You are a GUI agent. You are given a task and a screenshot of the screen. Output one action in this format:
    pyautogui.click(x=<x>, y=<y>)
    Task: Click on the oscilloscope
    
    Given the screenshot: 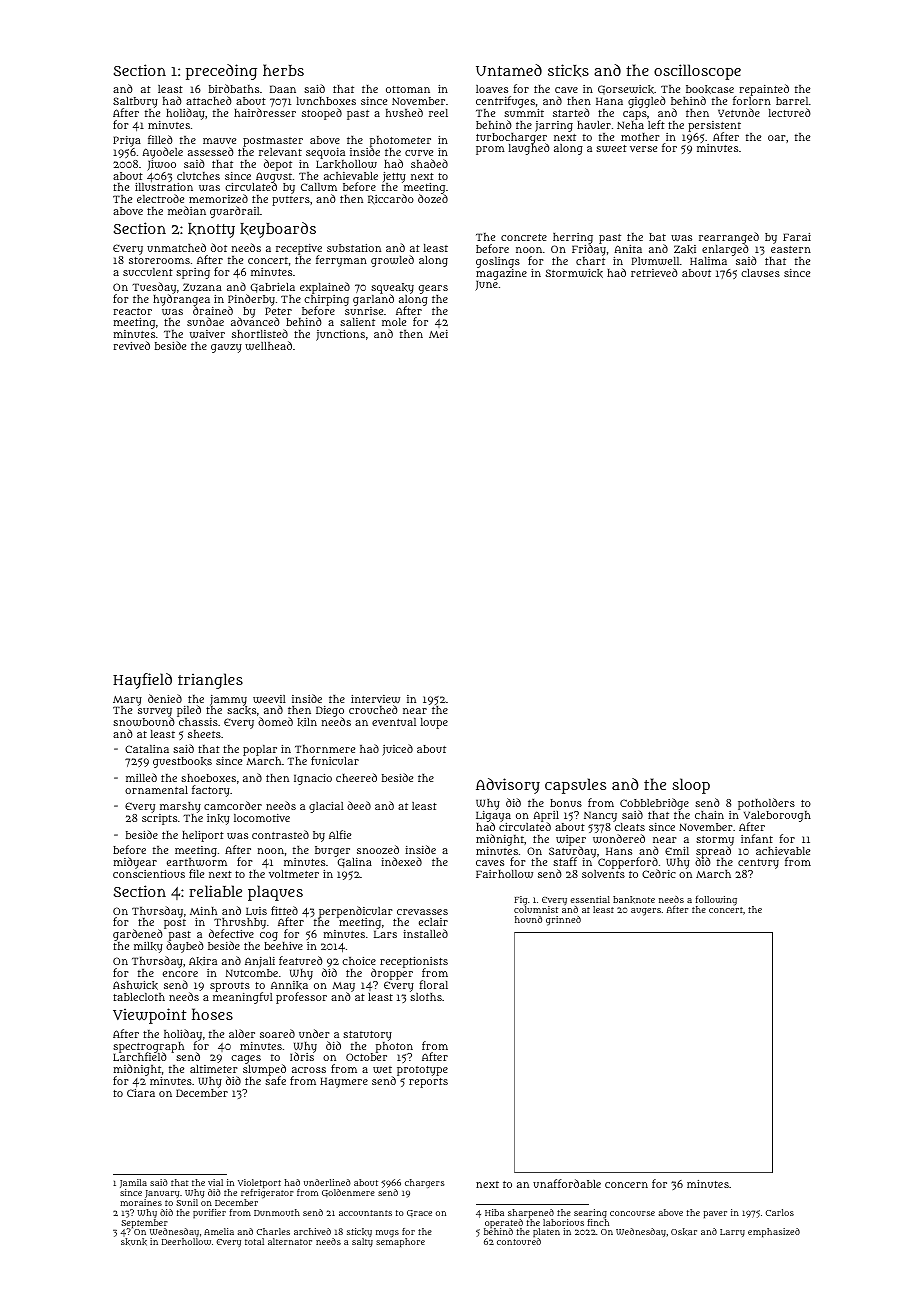 What is the action you would take?
    pyautogui.click(x=697, y=72)
